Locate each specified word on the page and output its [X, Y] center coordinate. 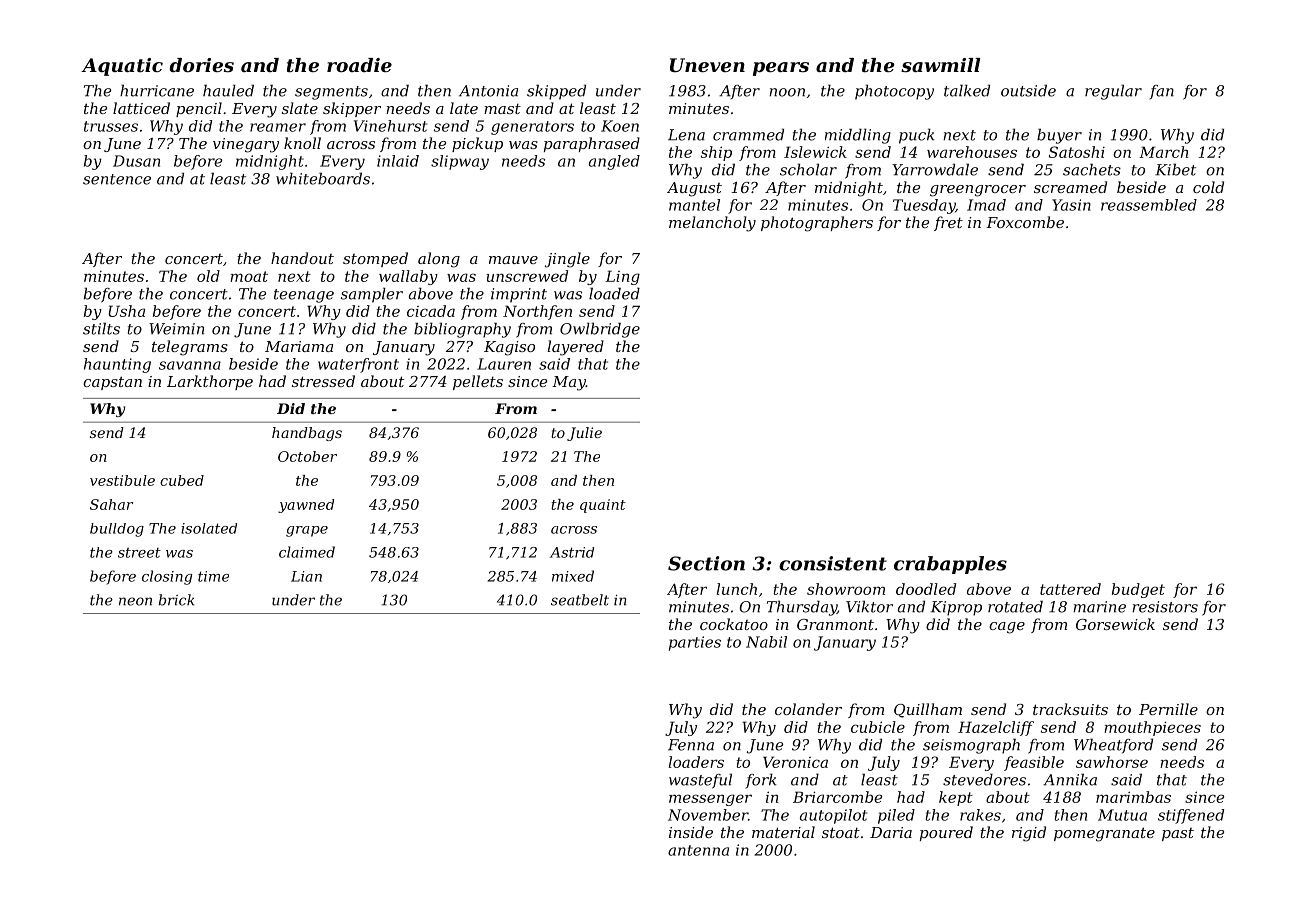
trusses [111, 126]
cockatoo [734, 624]
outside [1028, 90]
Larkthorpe [210, 382]
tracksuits [1070, 709]
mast [502, 108]
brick [177, 600]
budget [1138, 590]
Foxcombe [1025, 222]
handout [302, 258]
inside [691, 832]
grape [307, 531]
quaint [603, 506]
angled [614, 162]
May [569, 383]
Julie [584, 434]
